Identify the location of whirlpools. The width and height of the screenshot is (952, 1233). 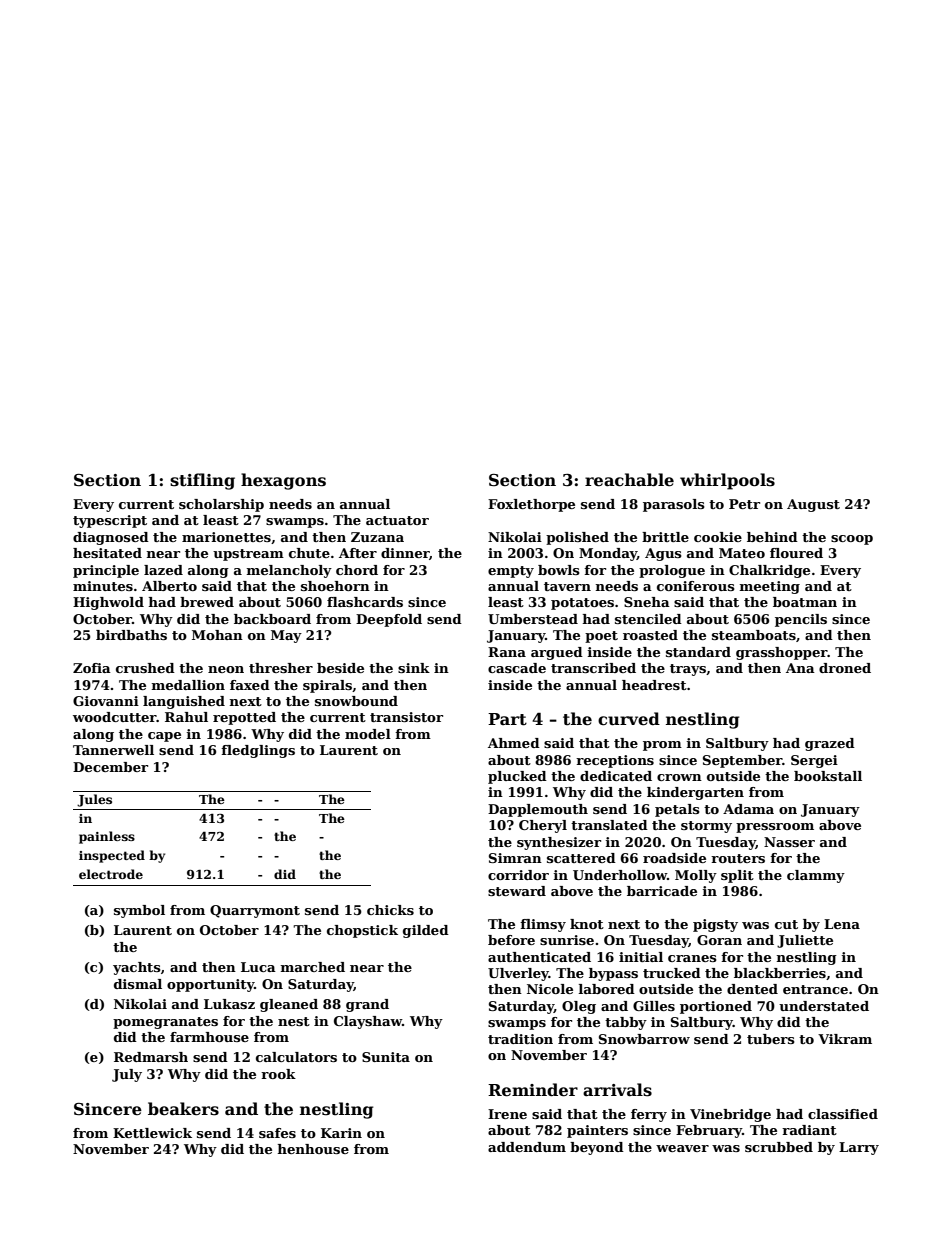
(727, 481).
